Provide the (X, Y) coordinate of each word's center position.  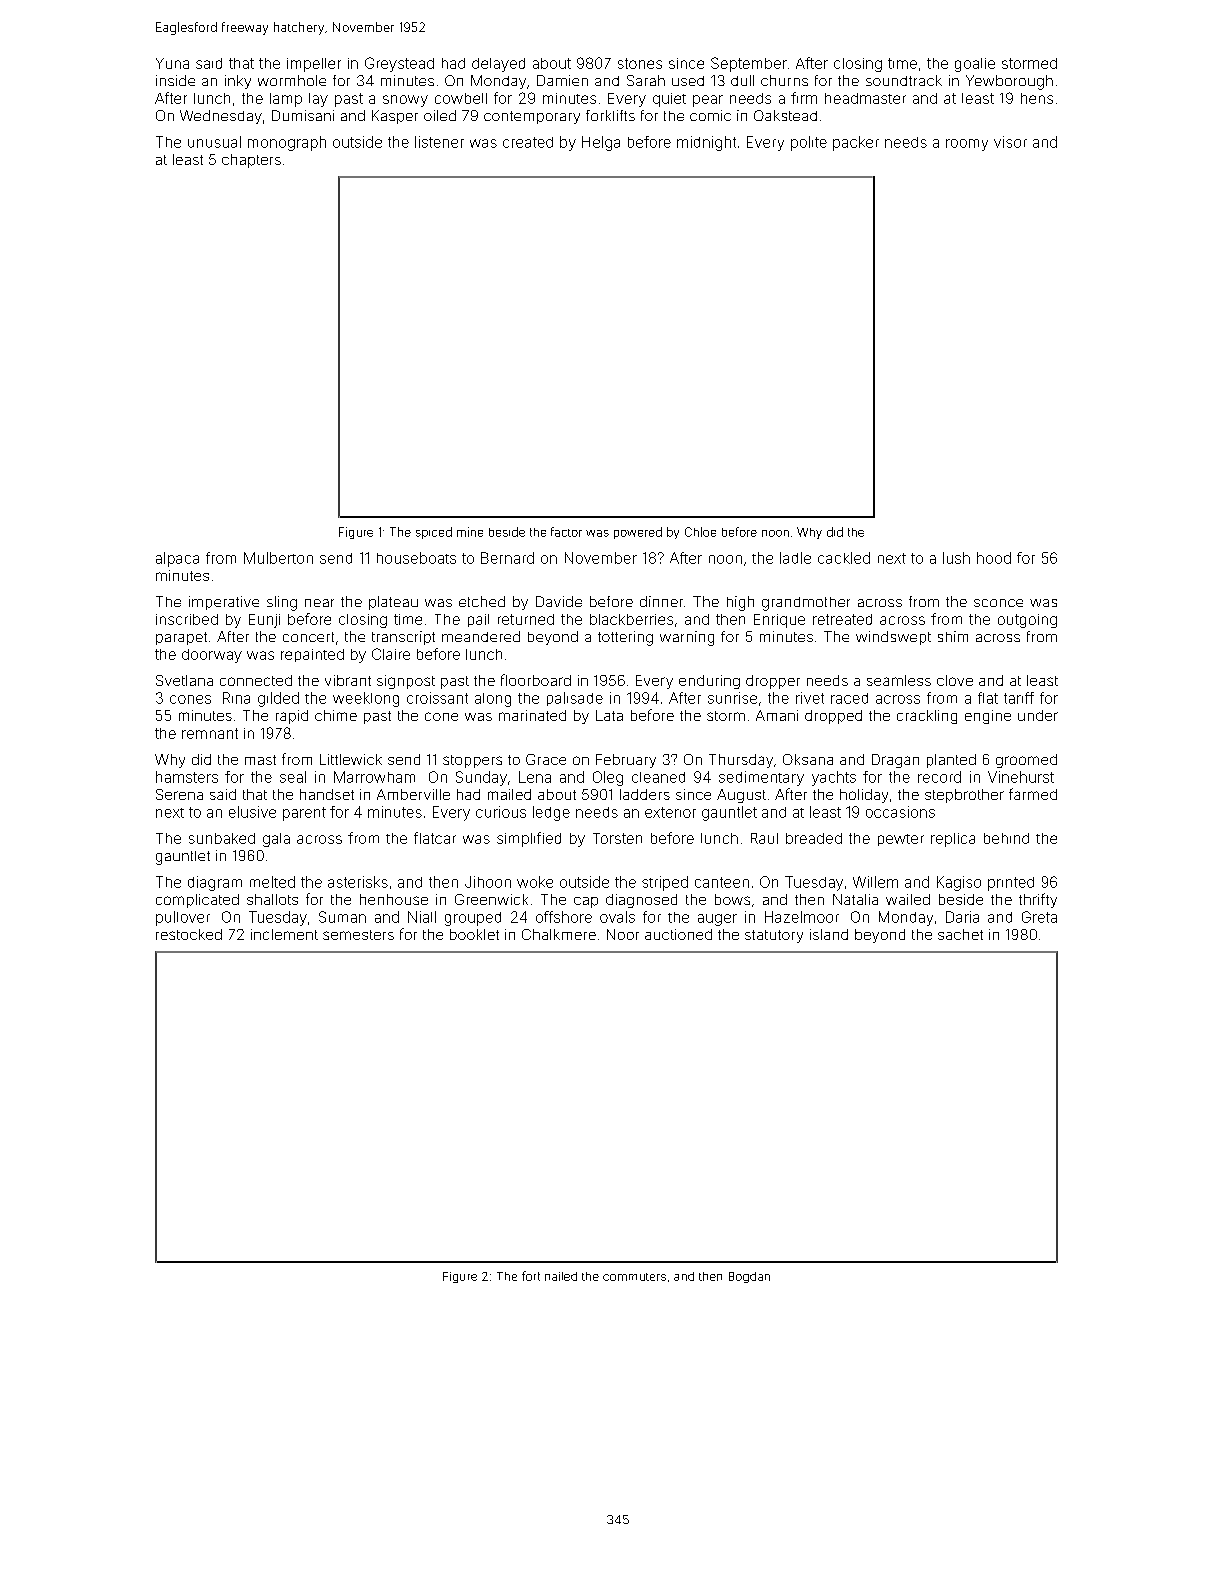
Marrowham (374, 777)
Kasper (395, 117)
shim (953, 636)
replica (953, 840)
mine (470, 532)
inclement (284, 934)
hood (994, 558)
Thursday (741, 761)
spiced (434, 533)
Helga (601, 143)
